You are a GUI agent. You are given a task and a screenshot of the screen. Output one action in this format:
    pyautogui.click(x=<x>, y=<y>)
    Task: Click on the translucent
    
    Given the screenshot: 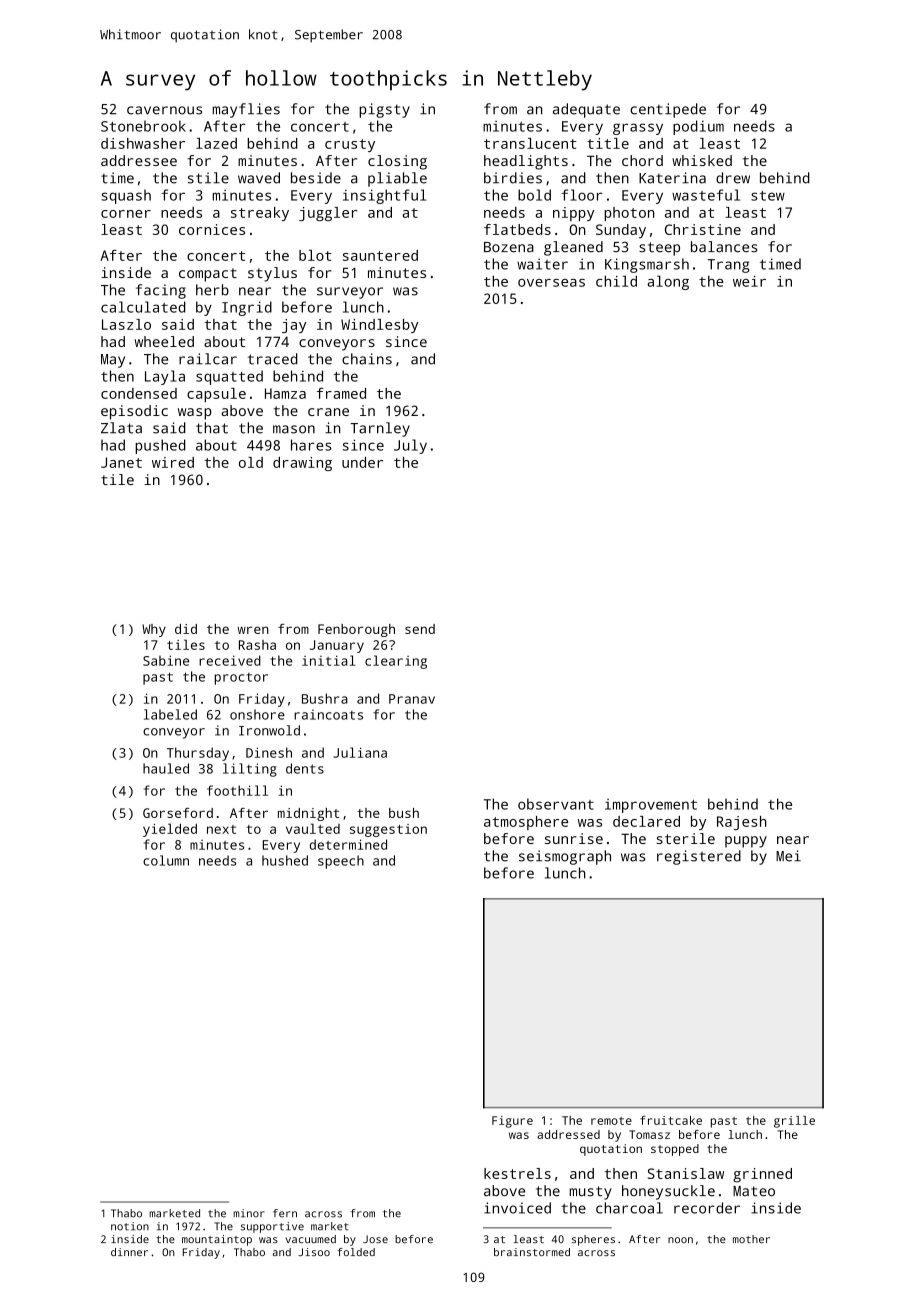 What is the action you would take?
    pyautogui.click(x=530, y=143)
